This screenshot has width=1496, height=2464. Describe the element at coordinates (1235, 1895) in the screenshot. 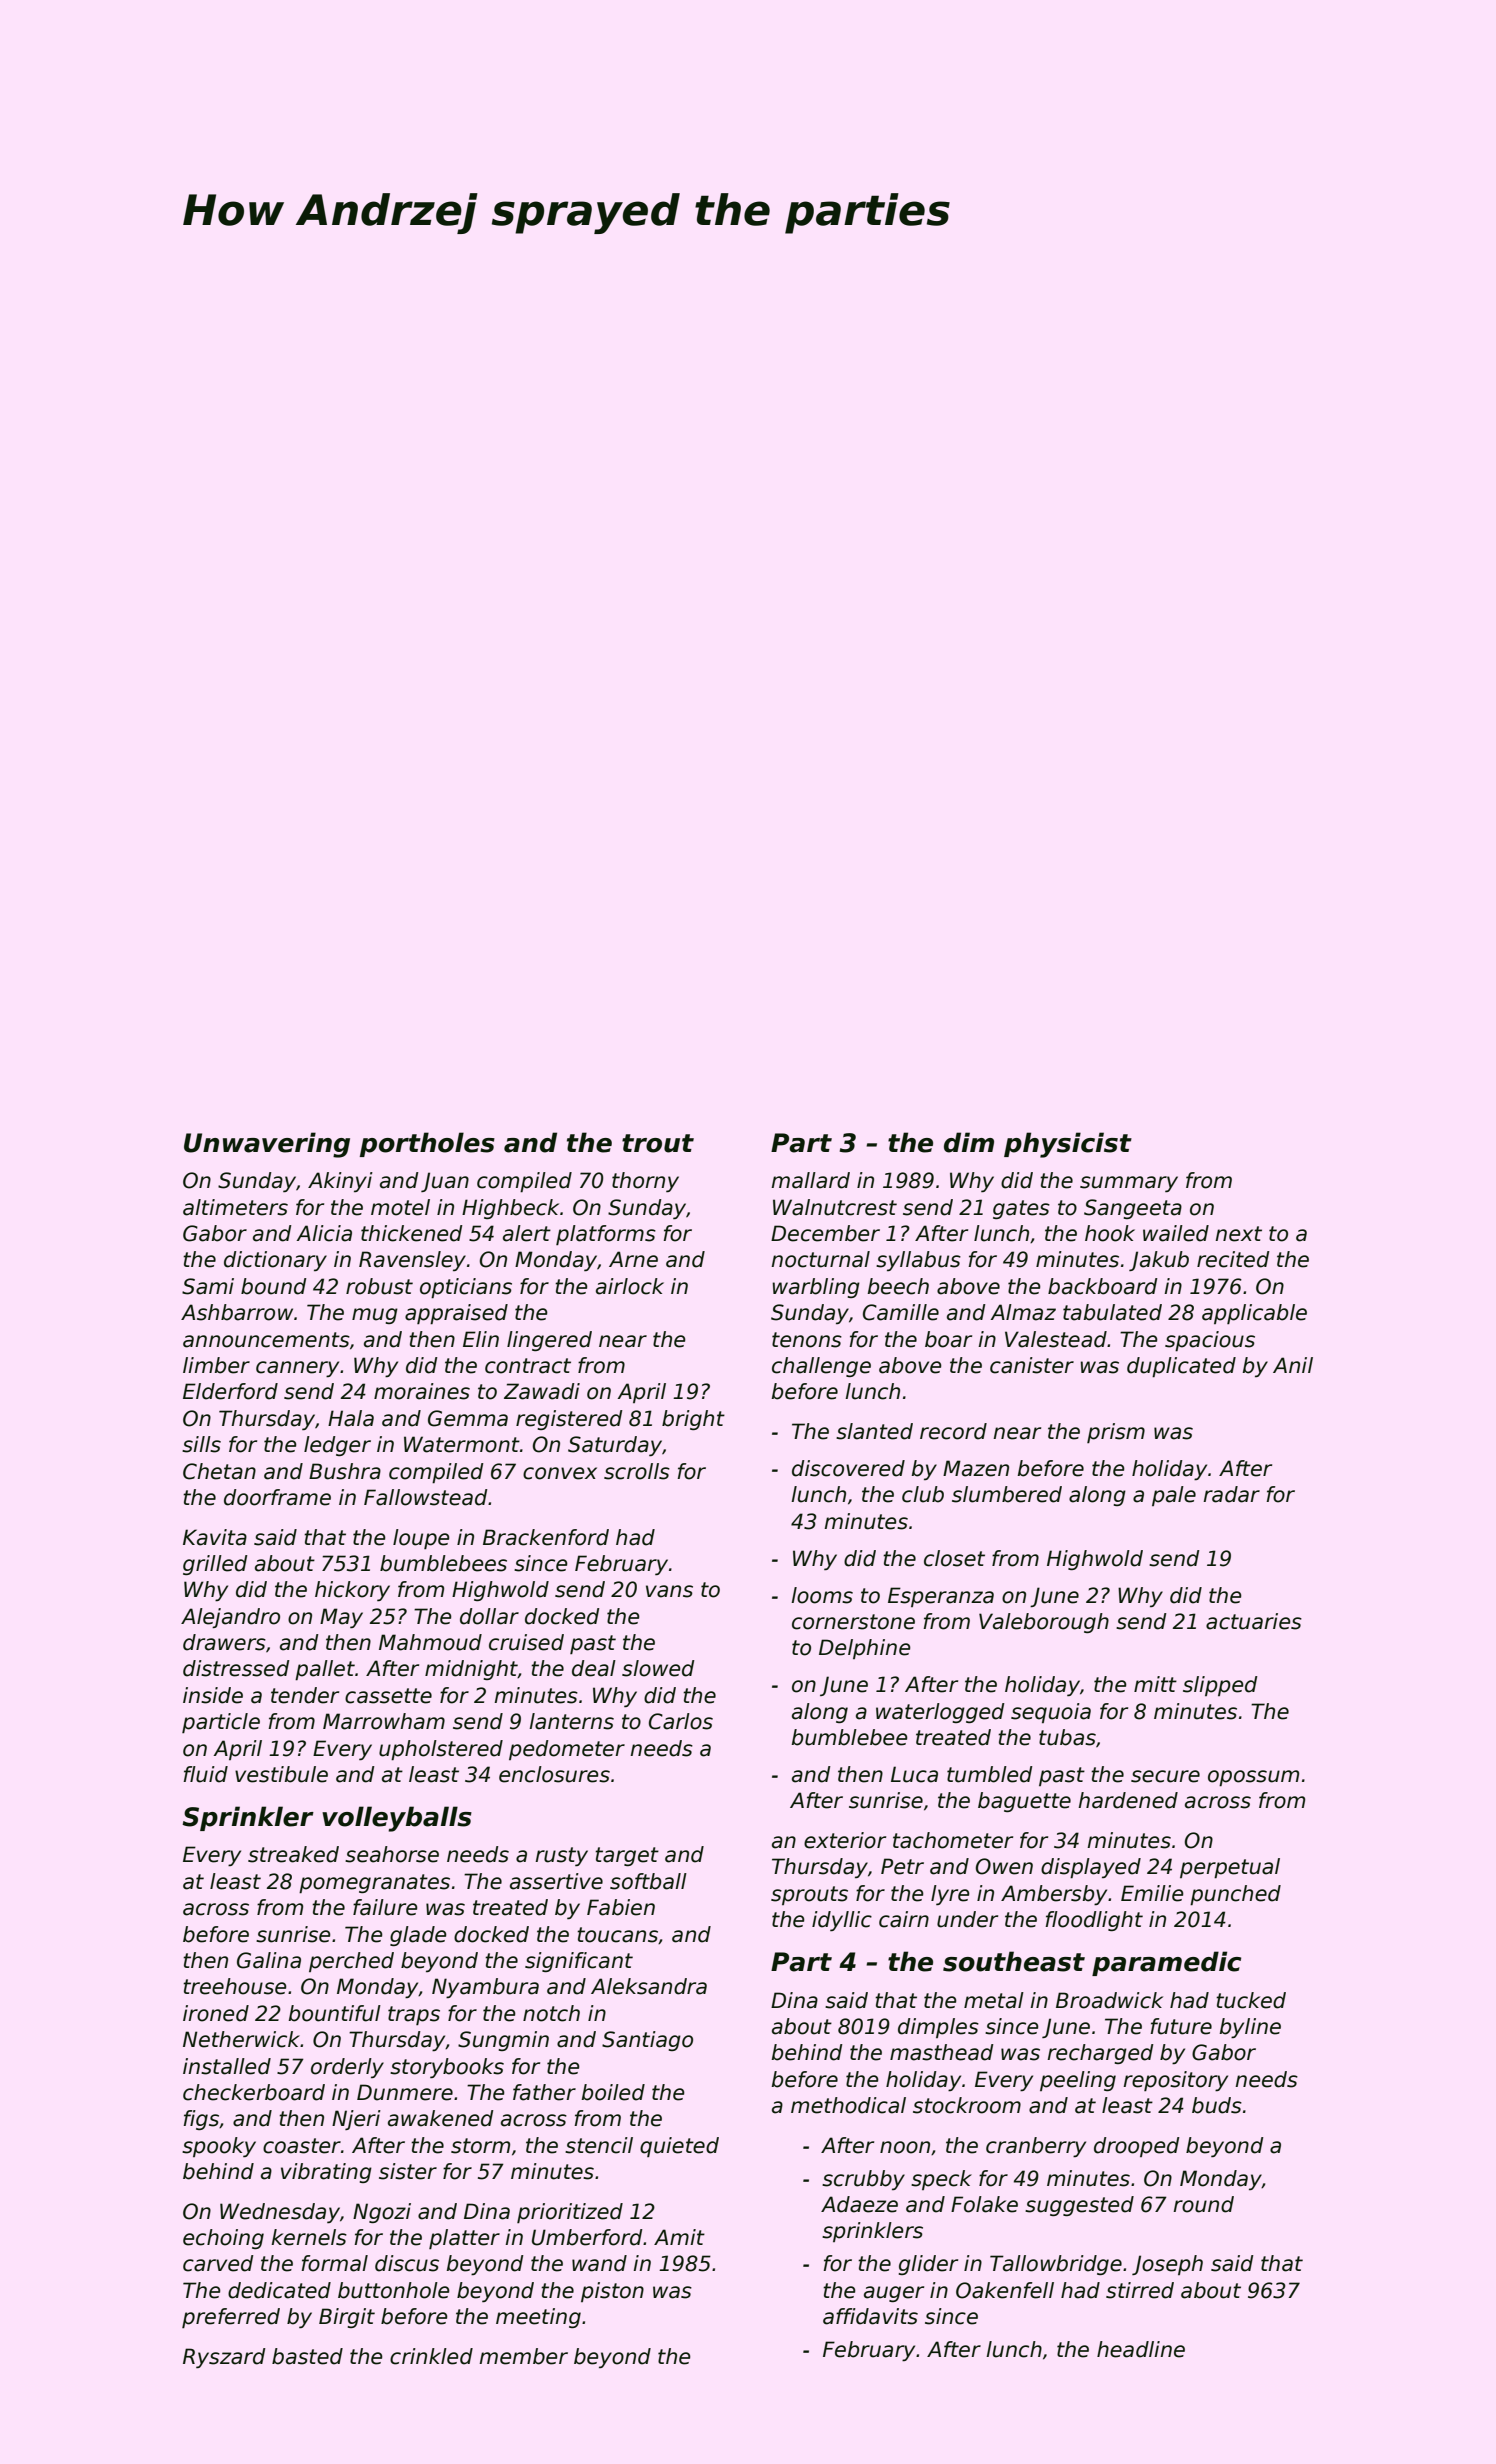

I see `punched` at that location.
